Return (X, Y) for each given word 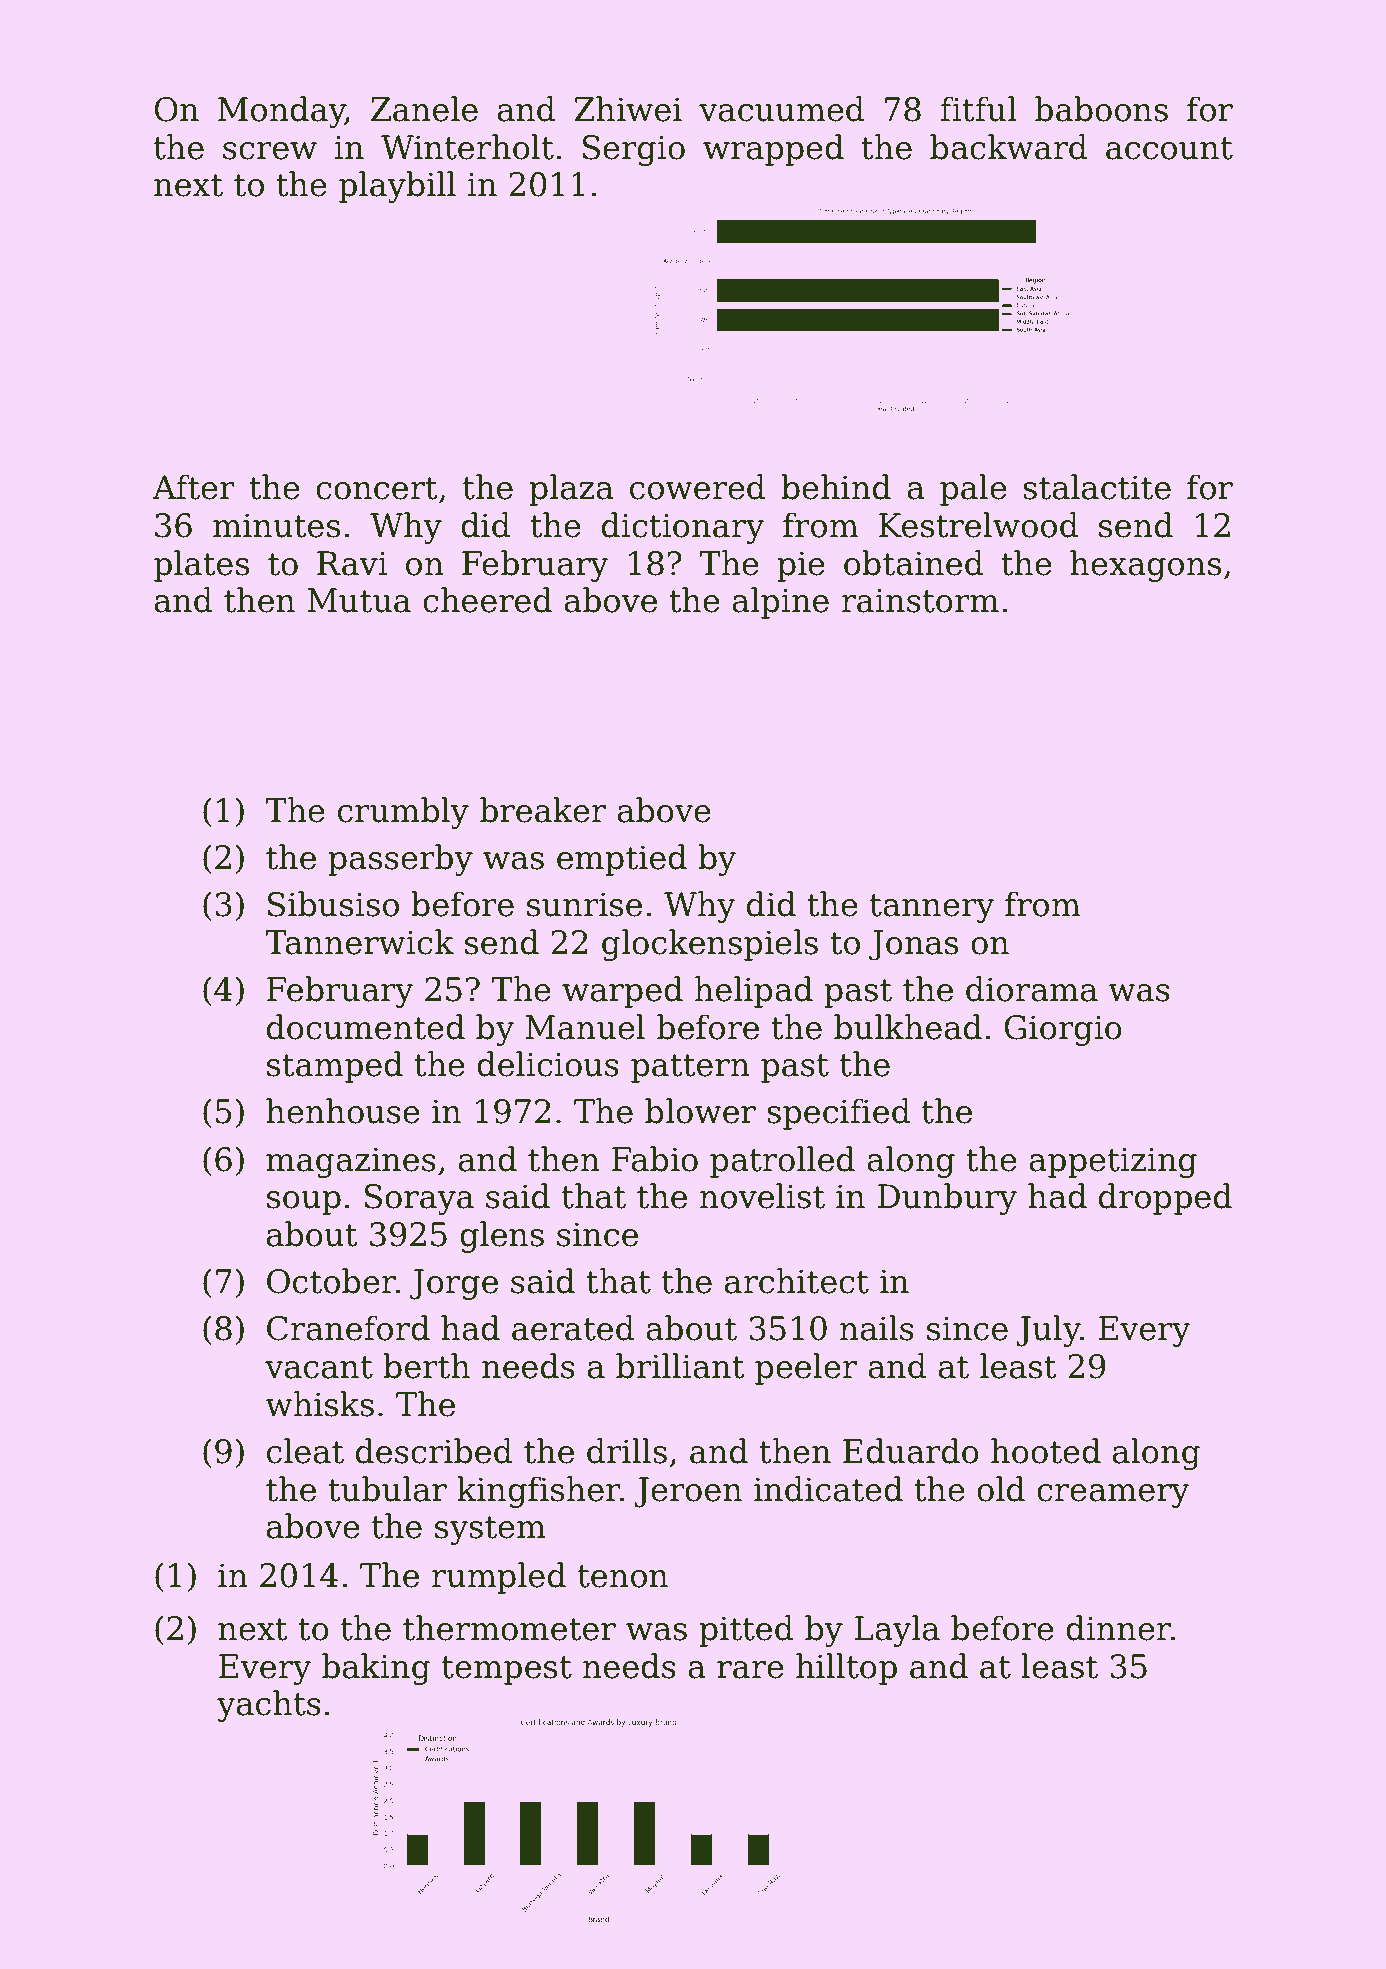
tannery (932, 908)
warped (622, 992)
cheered (487, 600)
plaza (571, 490)
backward (1009, 147)
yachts (269, 1706)
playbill (397, 187)
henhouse (343, 1111)
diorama (1032, 989)
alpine (780, 603)
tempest (507, 1670)
